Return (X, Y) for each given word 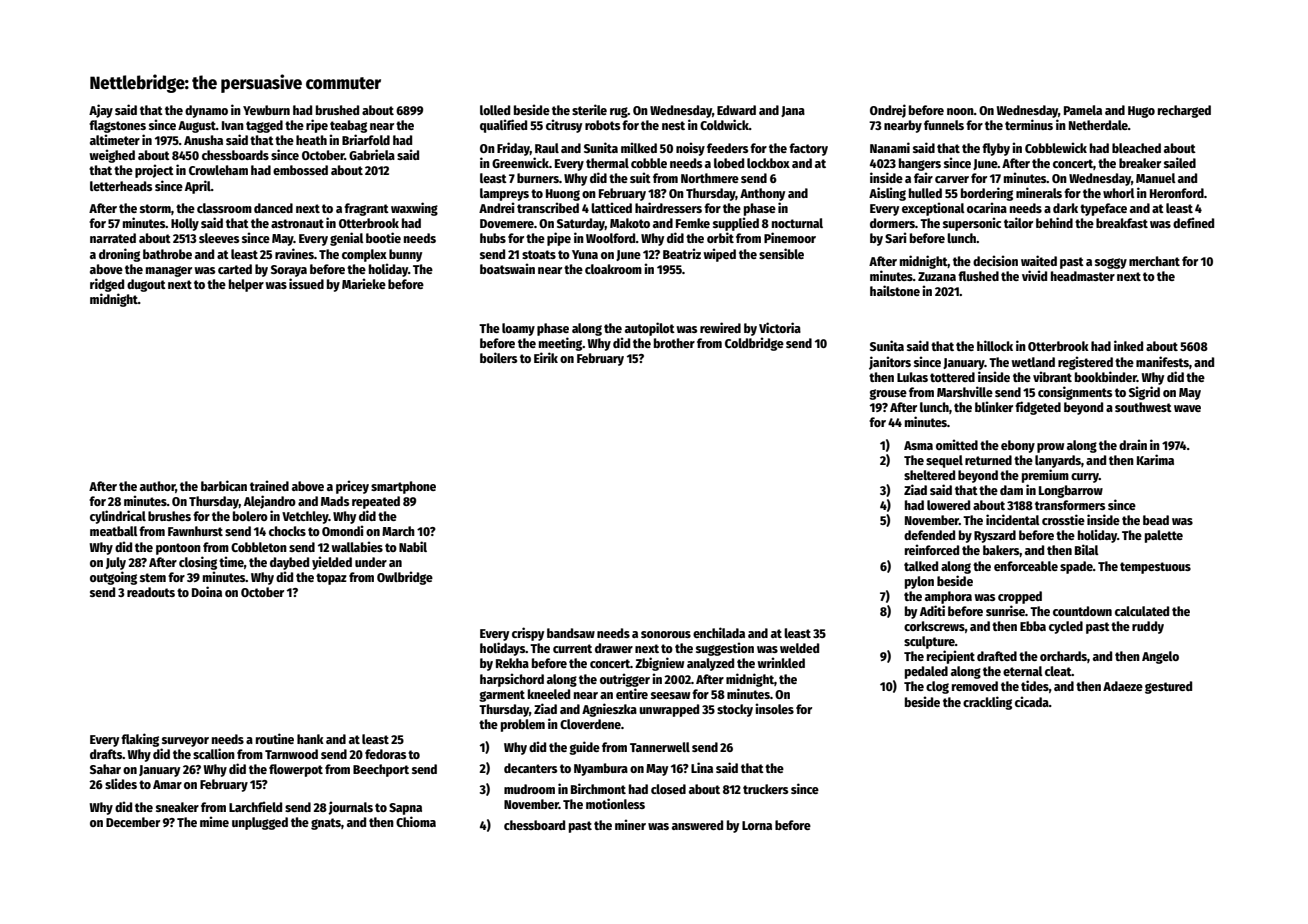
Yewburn (266, 110)
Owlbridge (405, 578)
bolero (250, 516)
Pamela (1083, 110)
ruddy (1148, 627)
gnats (326, 824)
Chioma (416, 821)
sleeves (219, 238)
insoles (774, 708)
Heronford (1177, 193)
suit (640, 177)
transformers (1070, 505)
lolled (495, 110)
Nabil (413, 546)
